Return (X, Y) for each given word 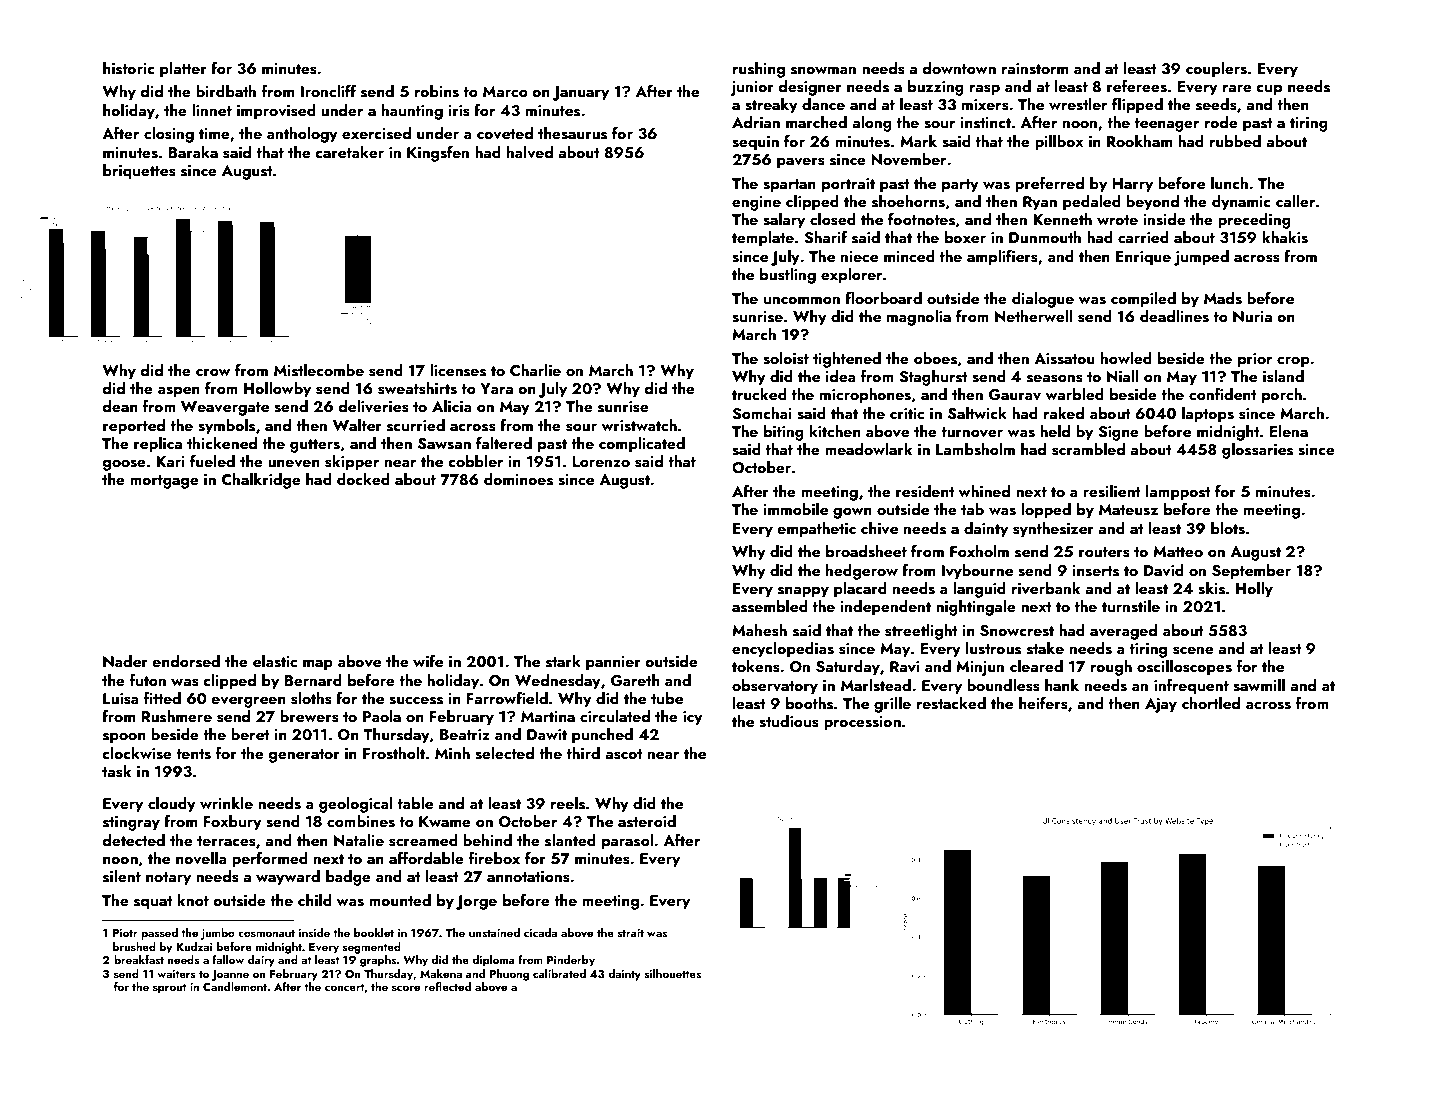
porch (1282, 396)
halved (530, 152)
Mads (1223, 298)
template (763, 239)
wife (428, 660)
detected (133, 840)
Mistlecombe (319, 370)
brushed (134, 946)
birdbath (226, 91)
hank (1062, 685)
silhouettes (673, 973)
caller (1295, 201)
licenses (458, 370)
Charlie (535, 370)
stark (563, 661)
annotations (528, 877)
